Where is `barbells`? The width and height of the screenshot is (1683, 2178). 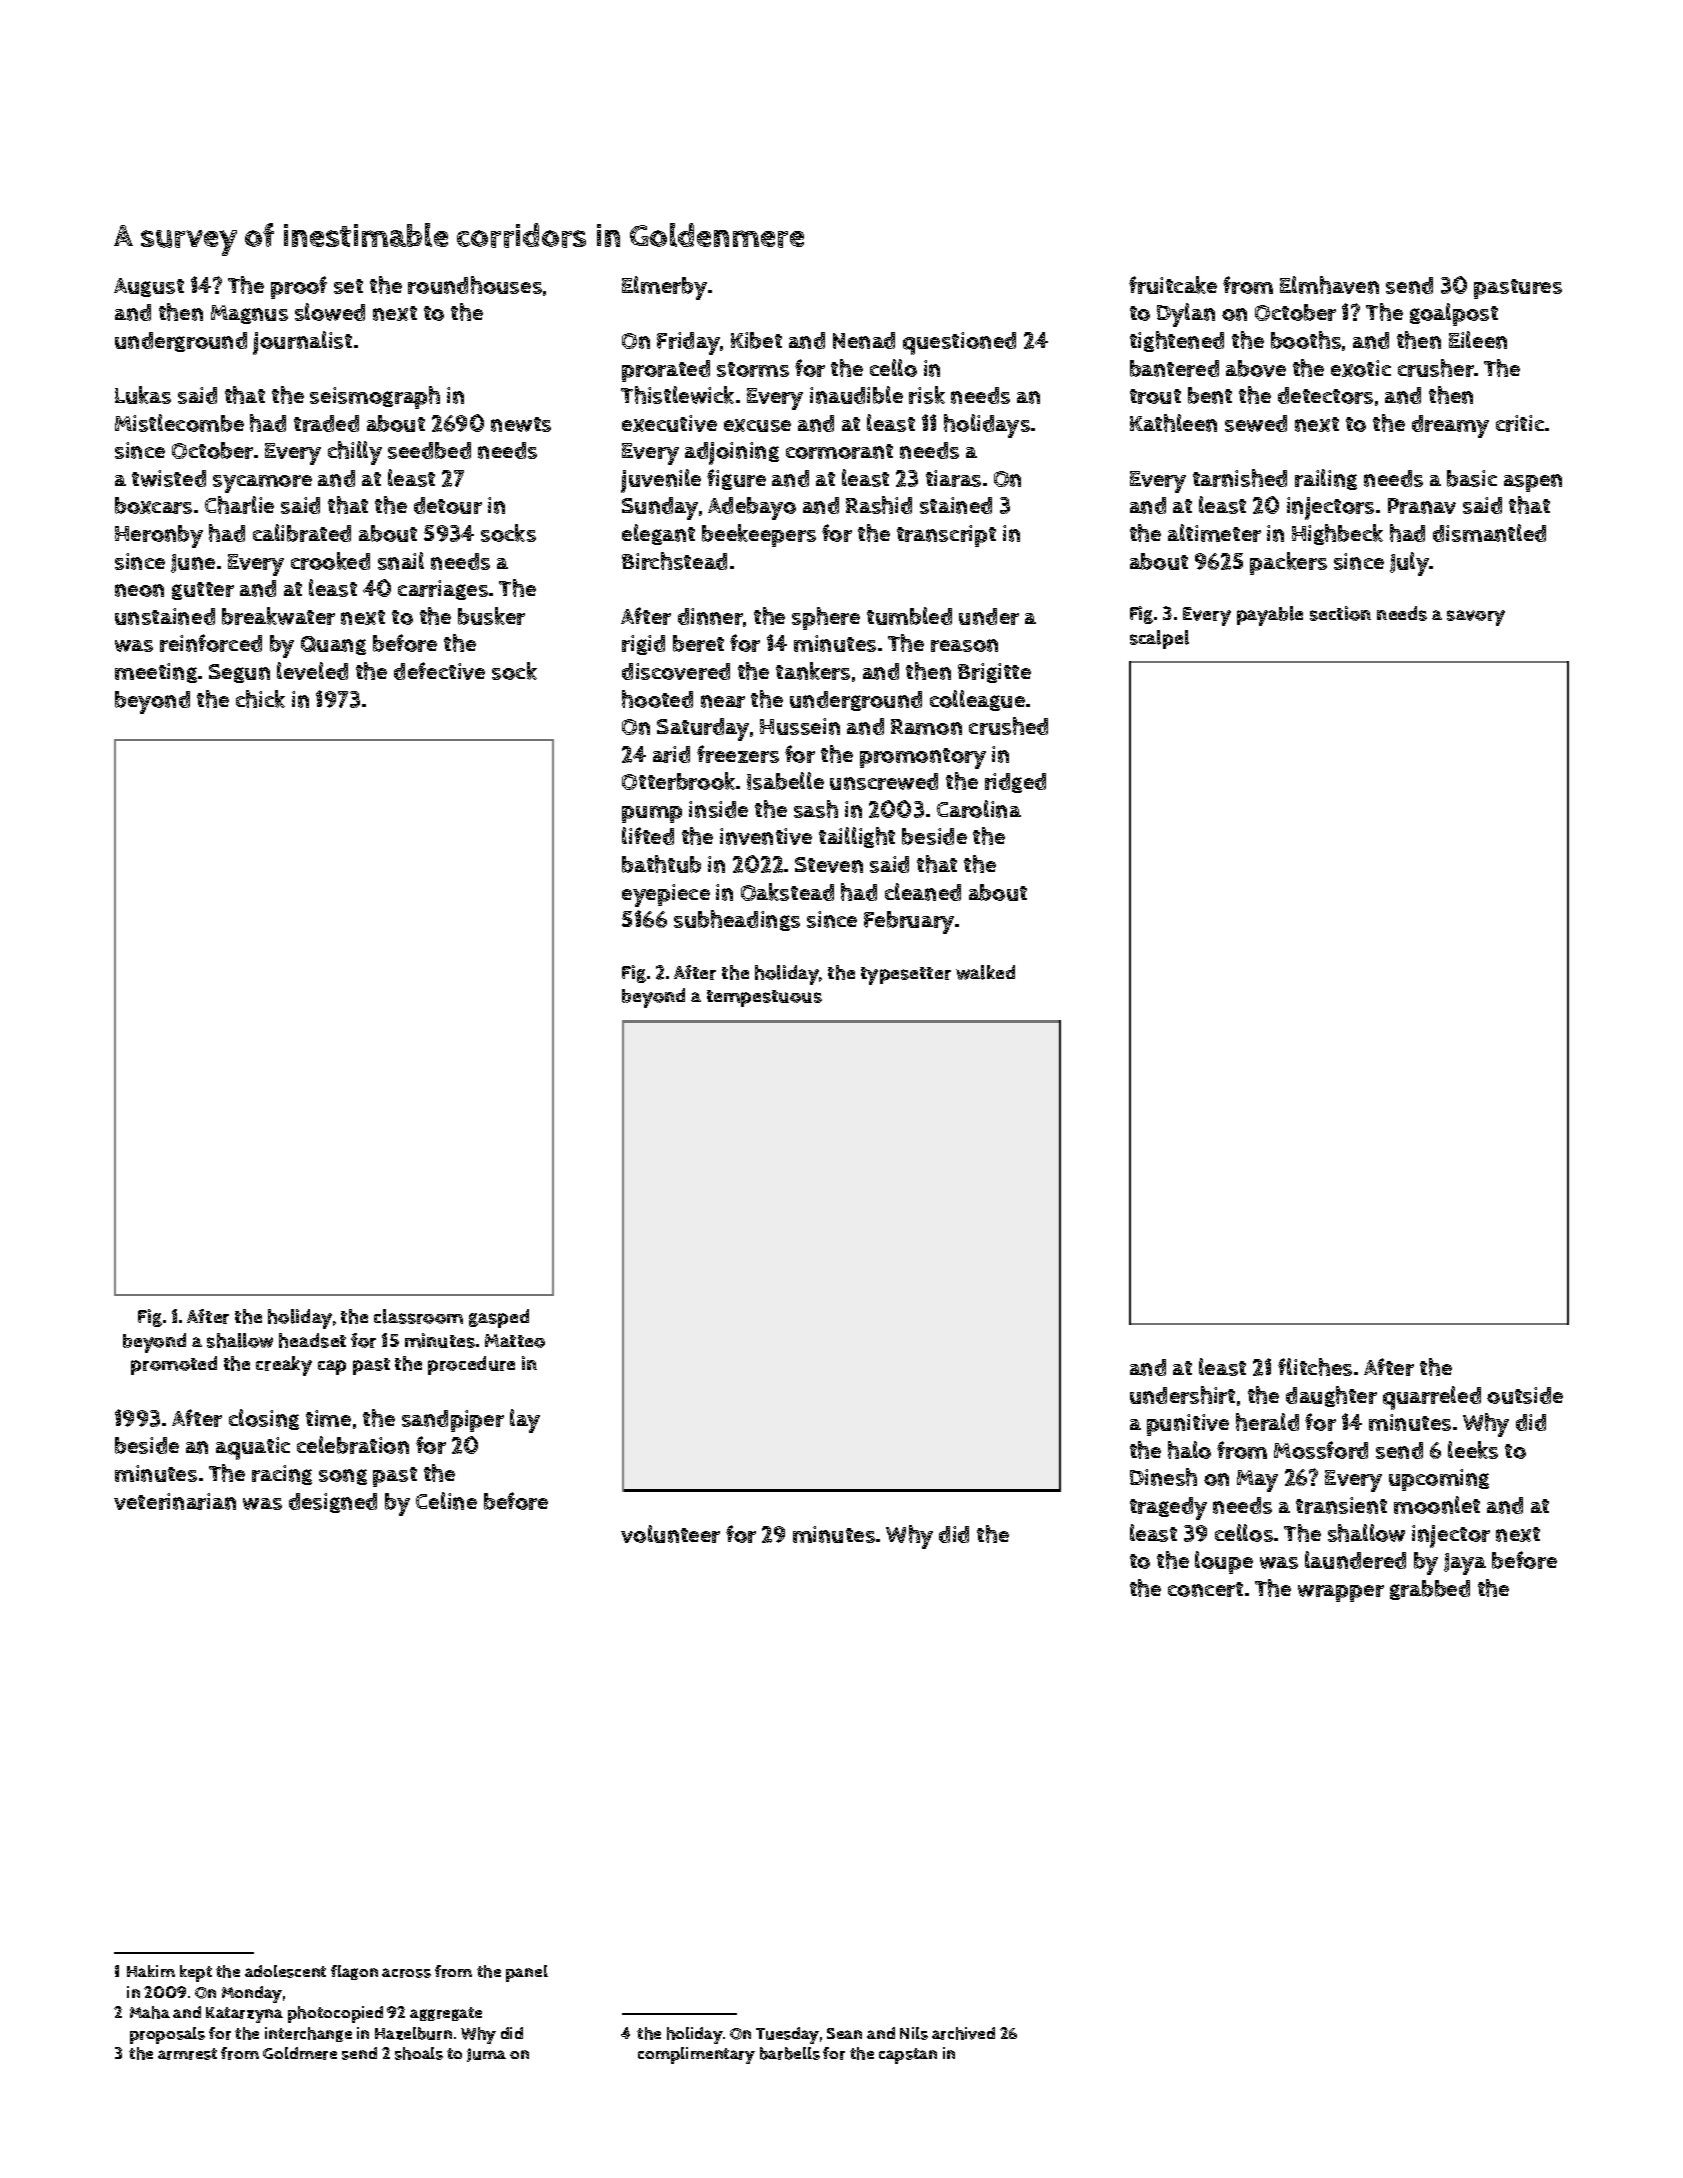 barbells is located at coordinates (790, 2053).
